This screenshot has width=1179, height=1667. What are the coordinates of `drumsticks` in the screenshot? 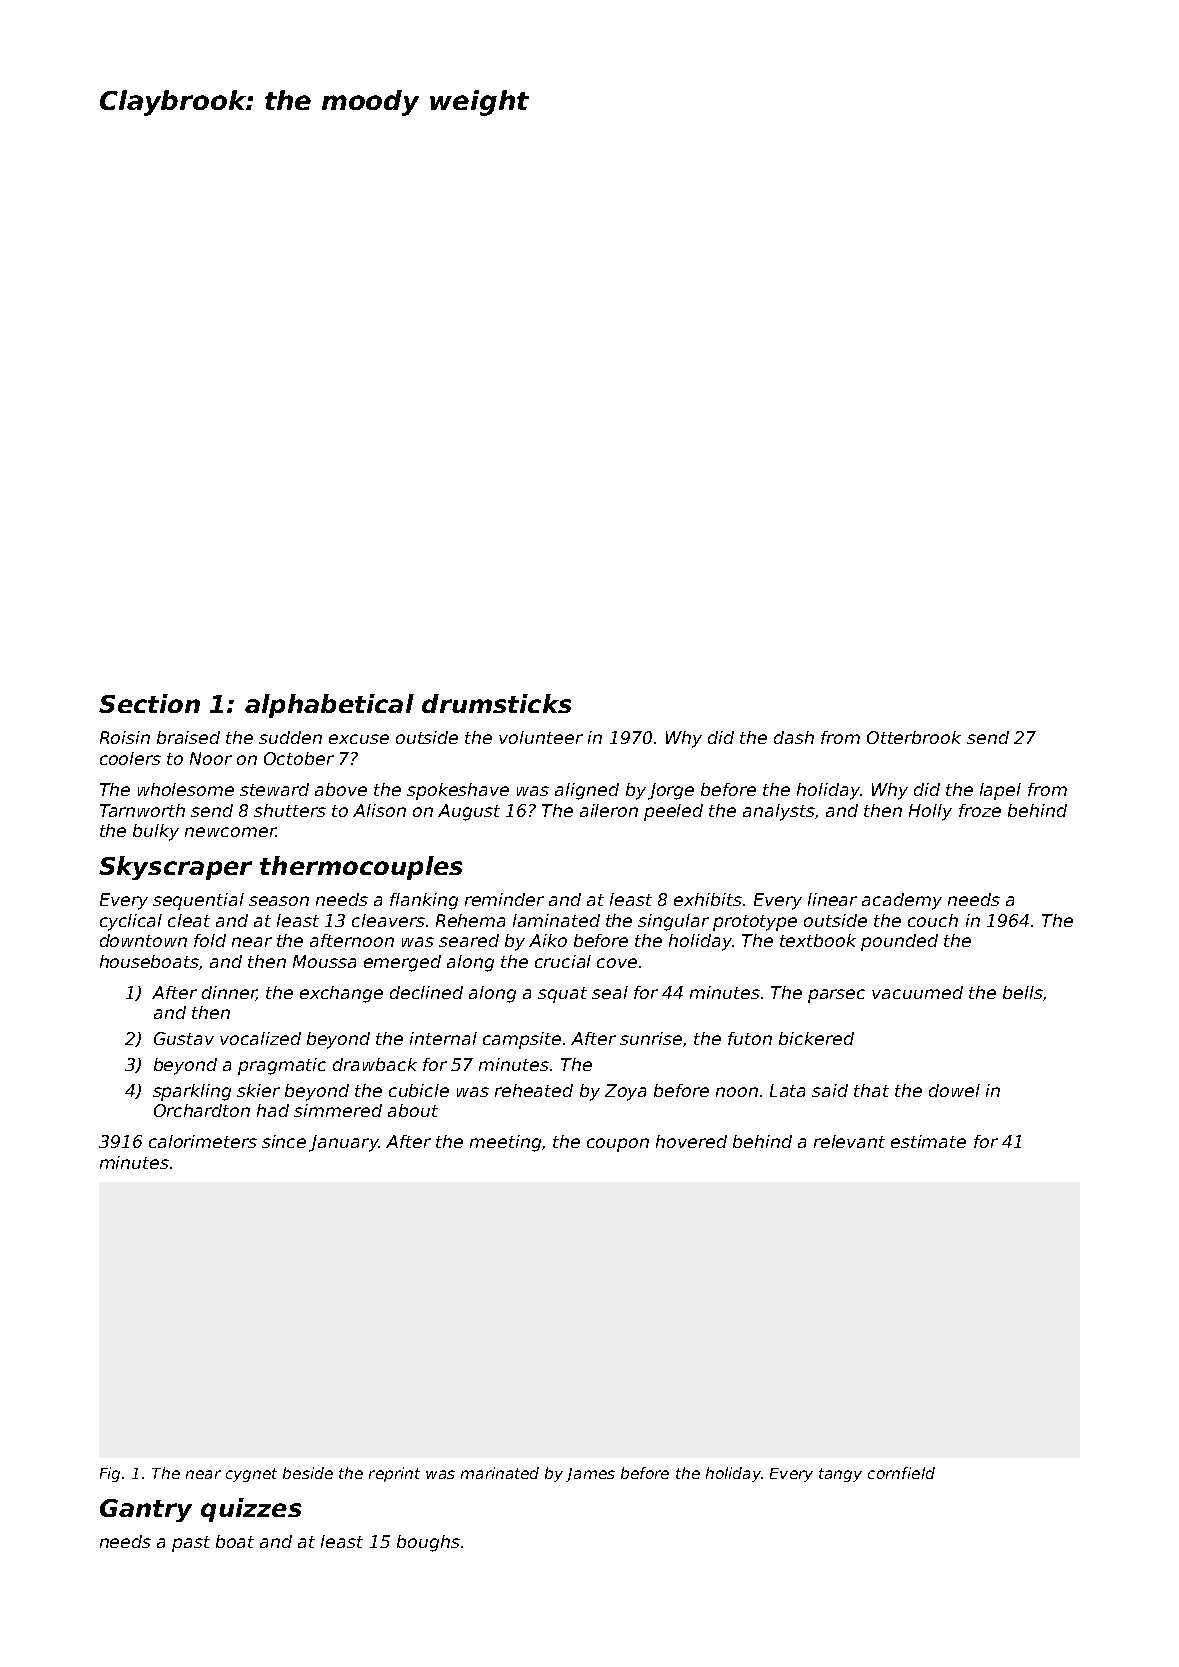 It's located at (496, 703).
